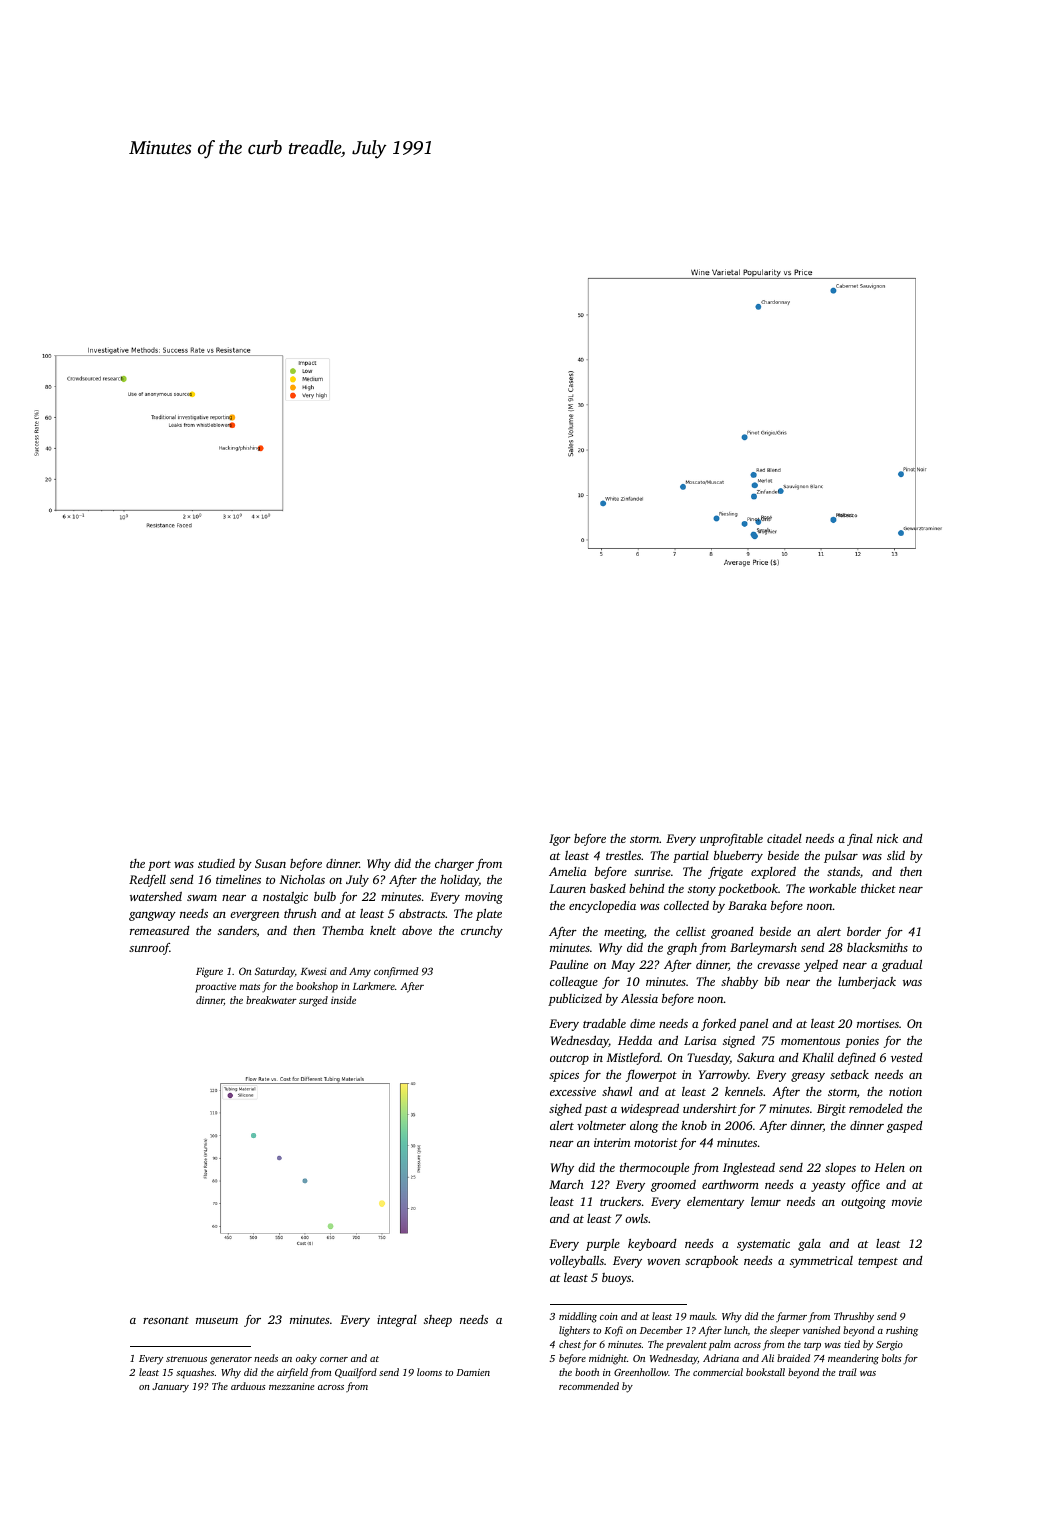 Image resolution: width=1052 pixels, height=1524 pixels. What do you see at coordinates (270, 863) in the screenshot?
I see `Susan` at bounding box center [270, 863].
